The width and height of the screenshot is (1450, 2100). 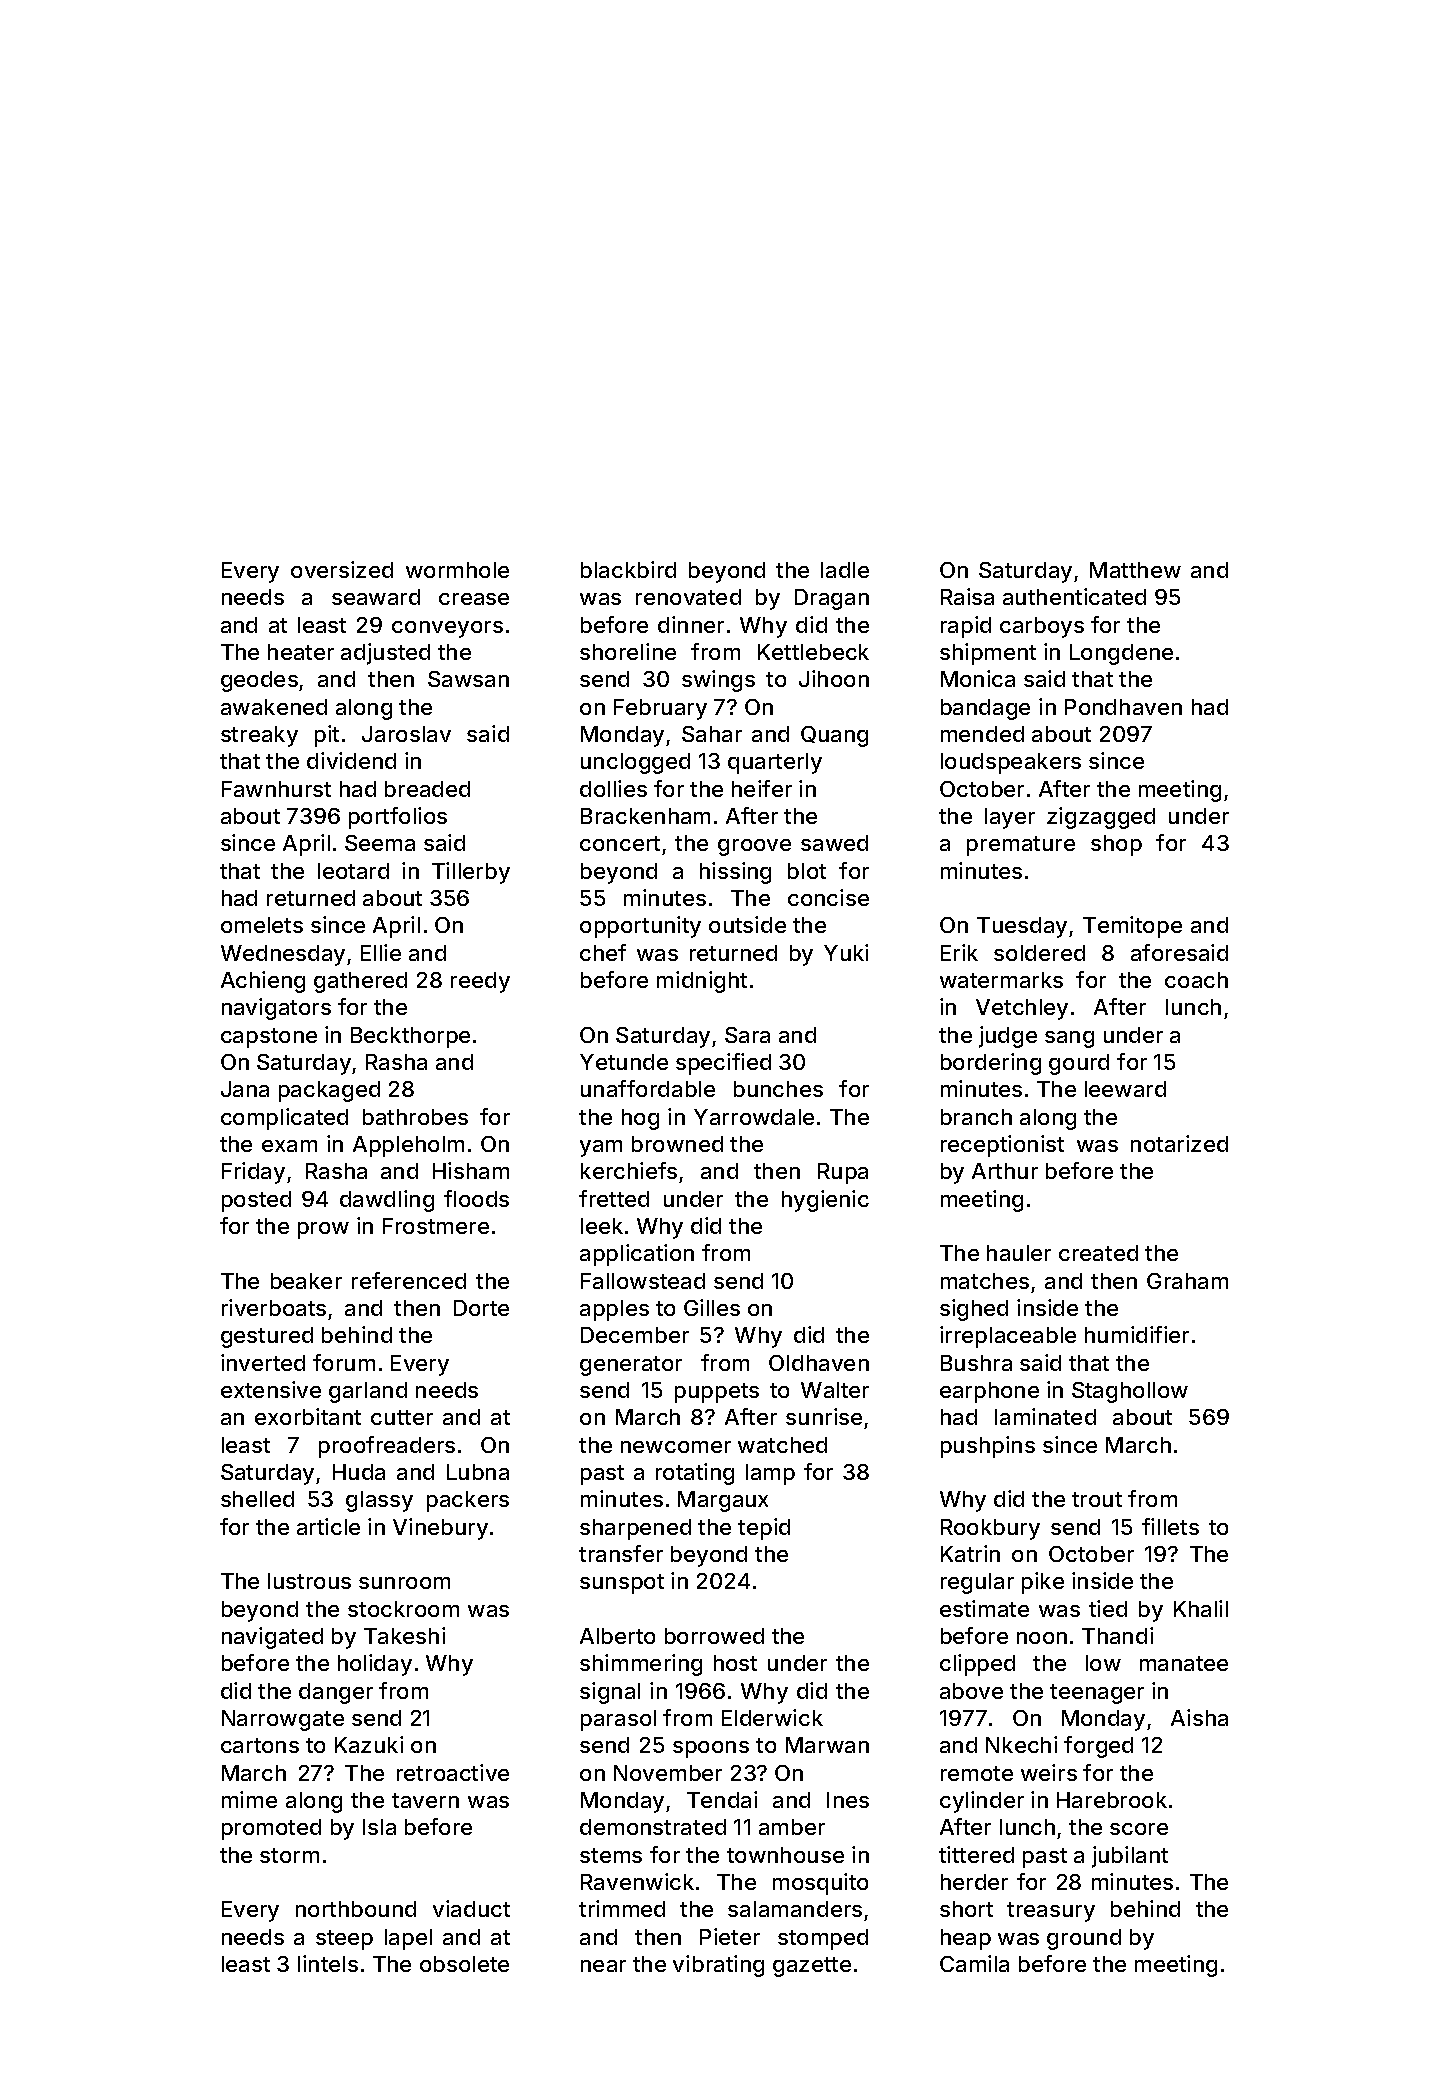 What do you see at coordinates (404, 1583) in the screenshot?
I see `sunroom` at bounding box center [404, 1583].
